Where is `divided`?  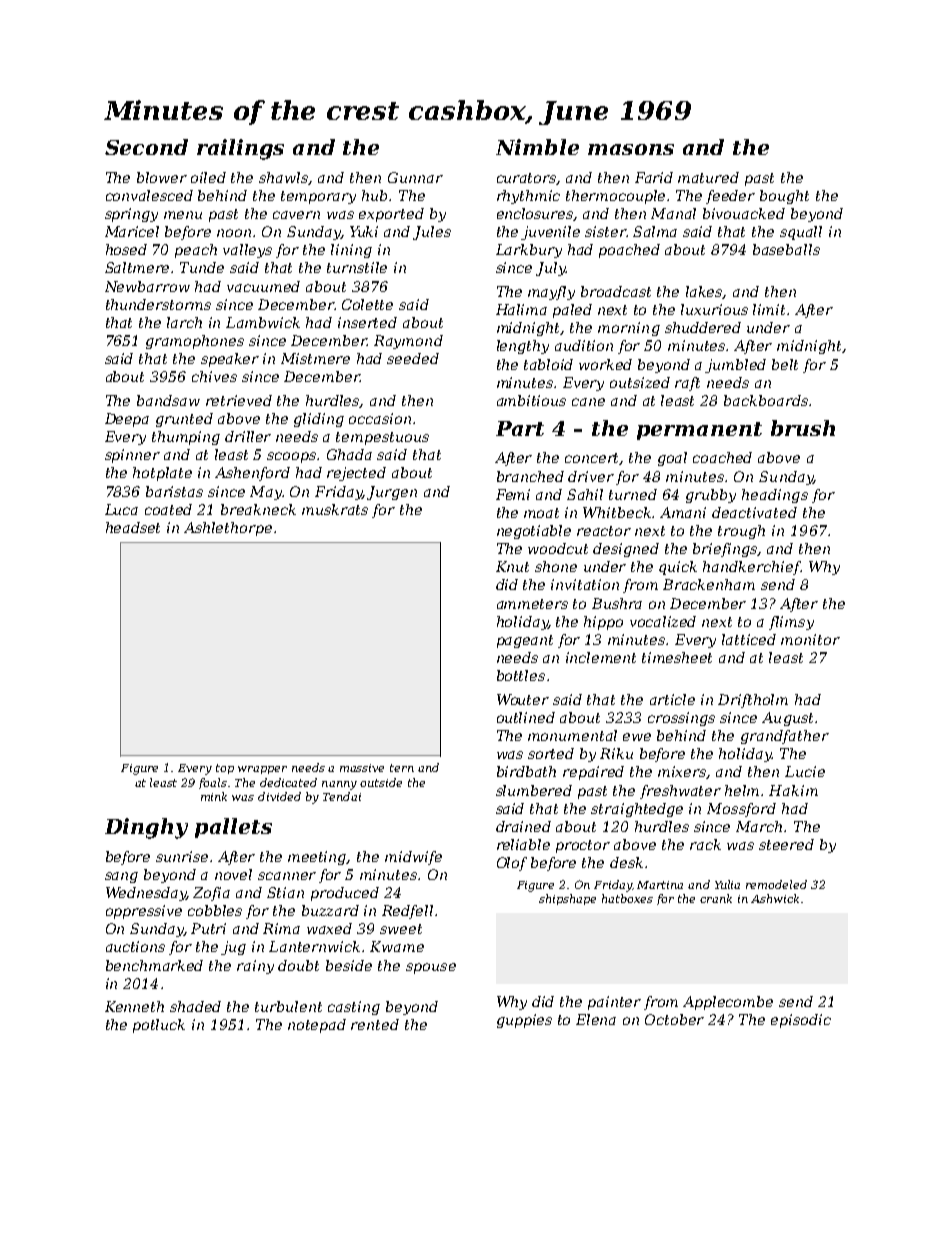
divided is located at coordinates (279, 796).
